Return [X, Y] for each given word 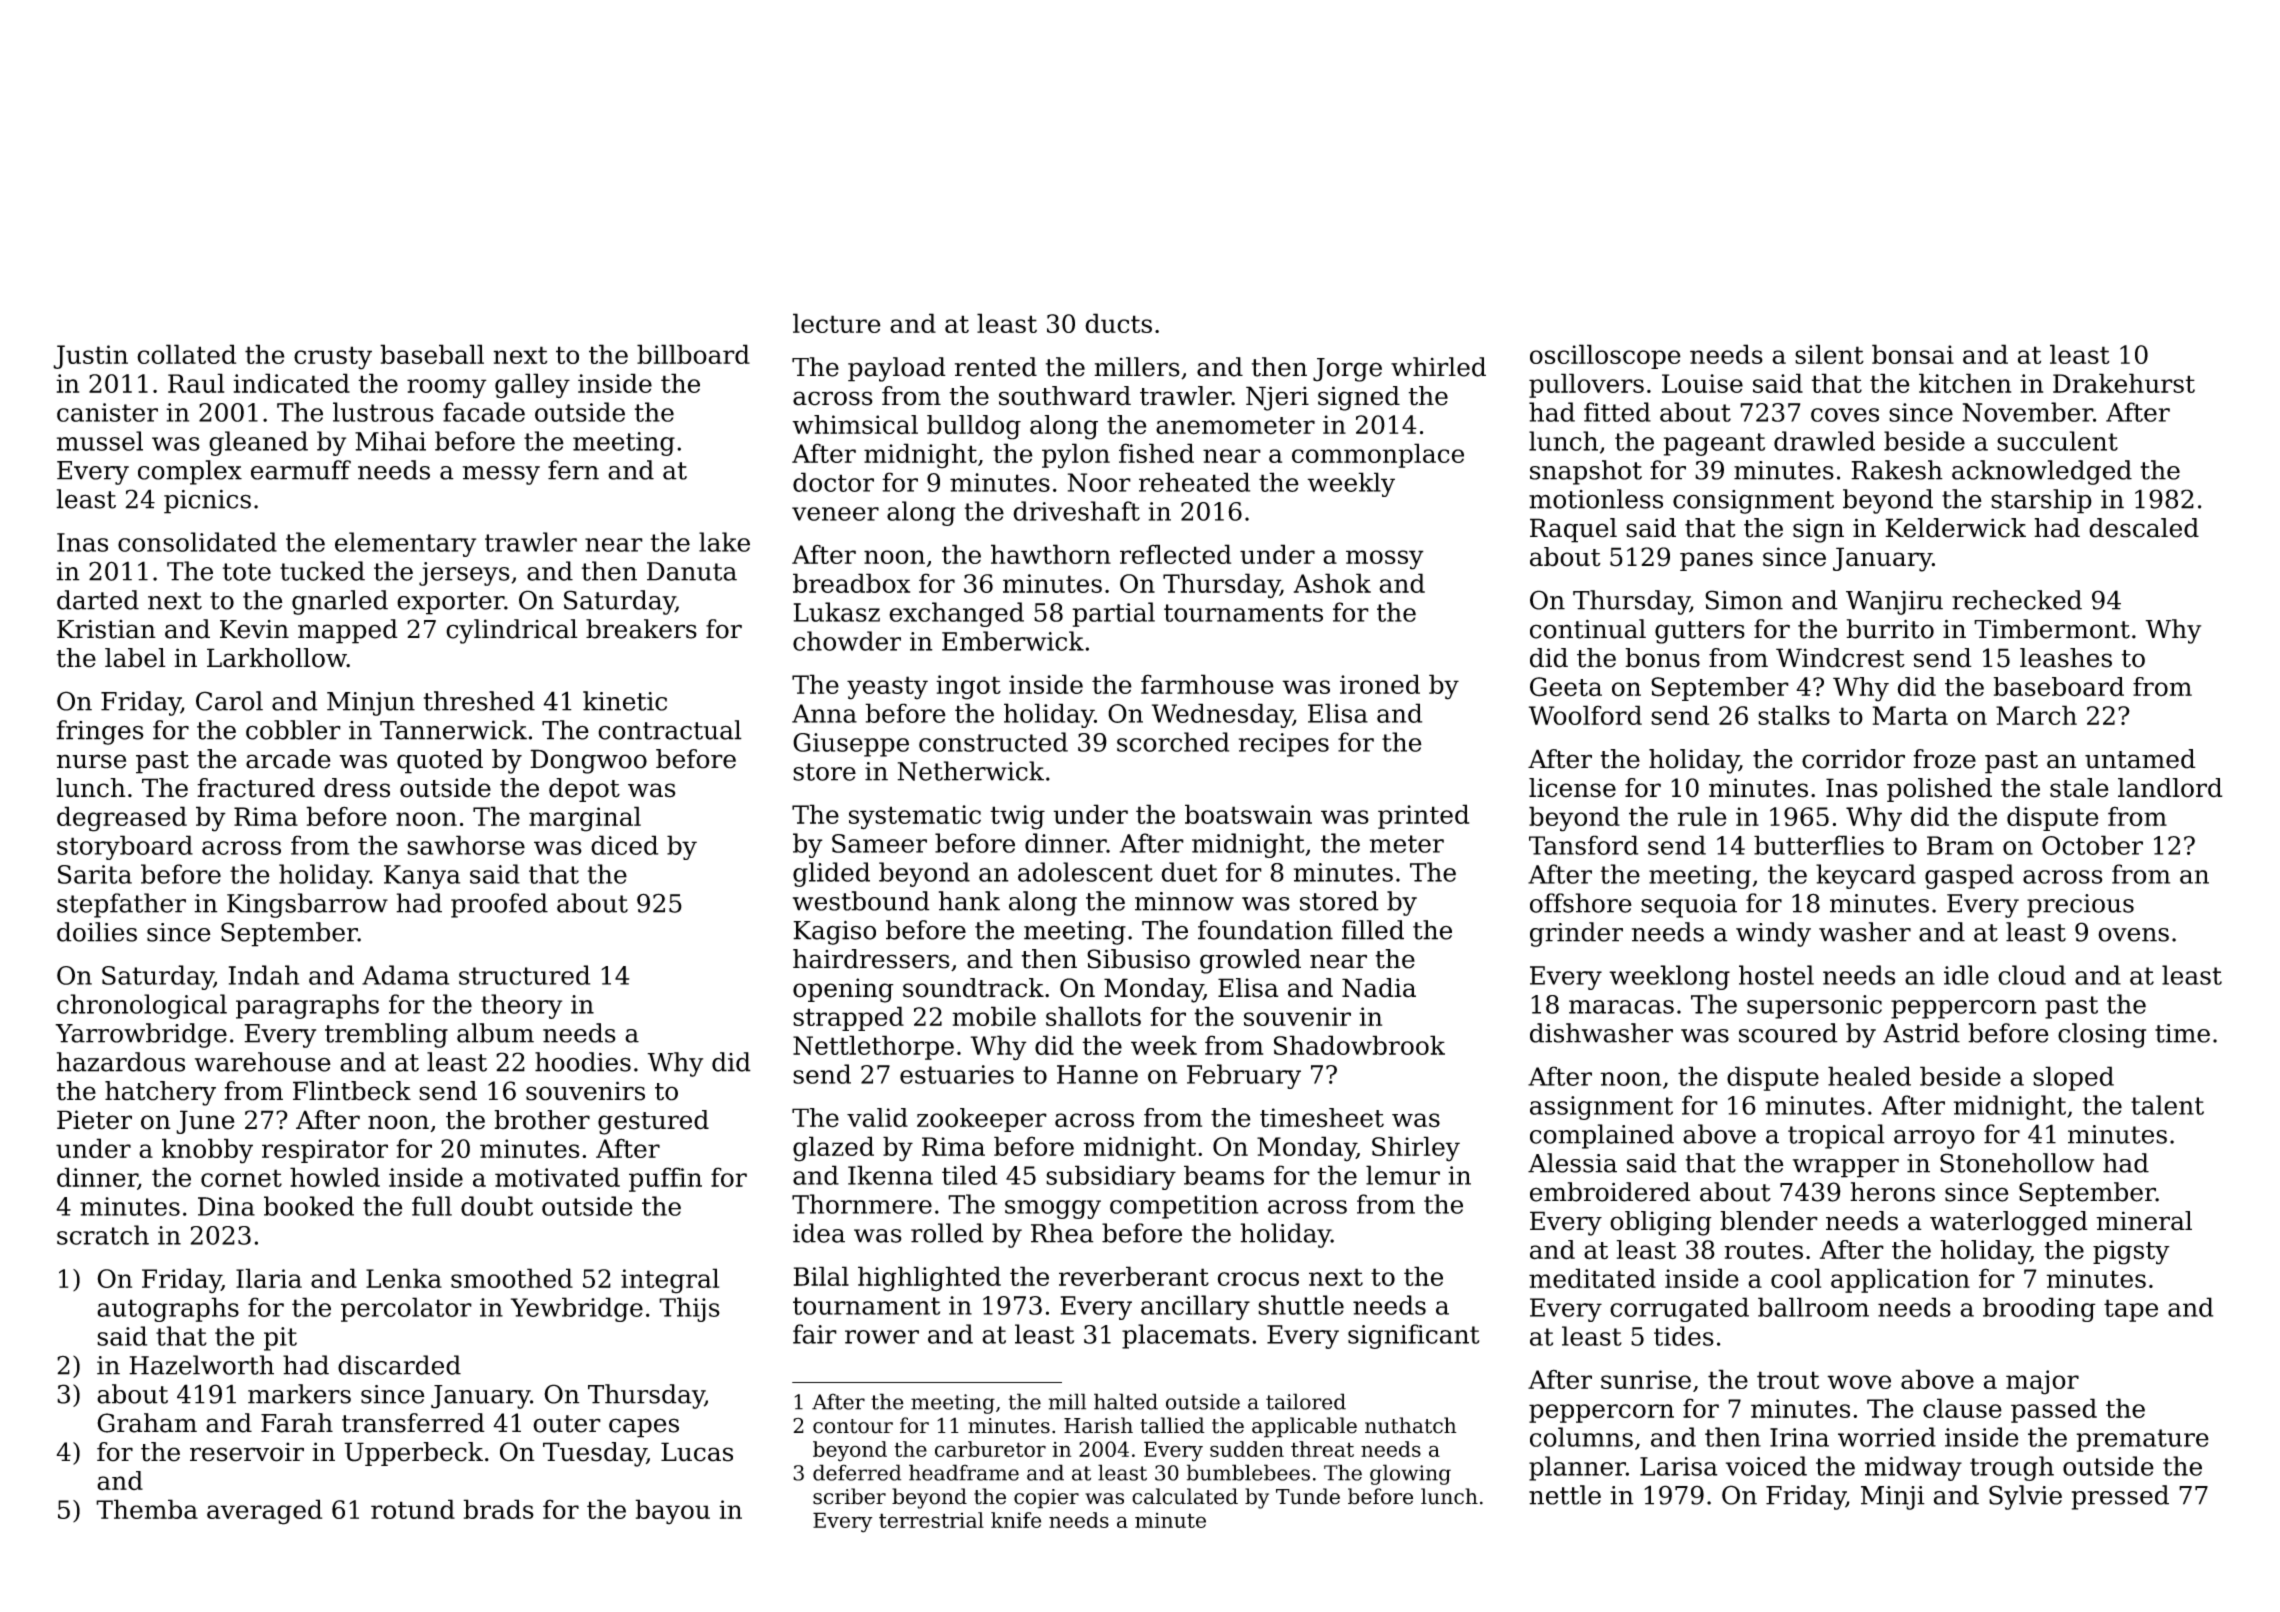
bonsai [1913, 354]
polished [1939, 790]
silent [1829, 354]
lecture [837, 323]
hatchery [160, 1093]
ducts [1118, 323]
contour [853, 1426]
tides [1684, 1336]
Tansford [1583, 845]
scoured [1788, 1033]
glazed [833, 1149]
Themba [147, 1509]
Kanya [422, 877]
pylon [1076, 456]
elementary [405, 544]
